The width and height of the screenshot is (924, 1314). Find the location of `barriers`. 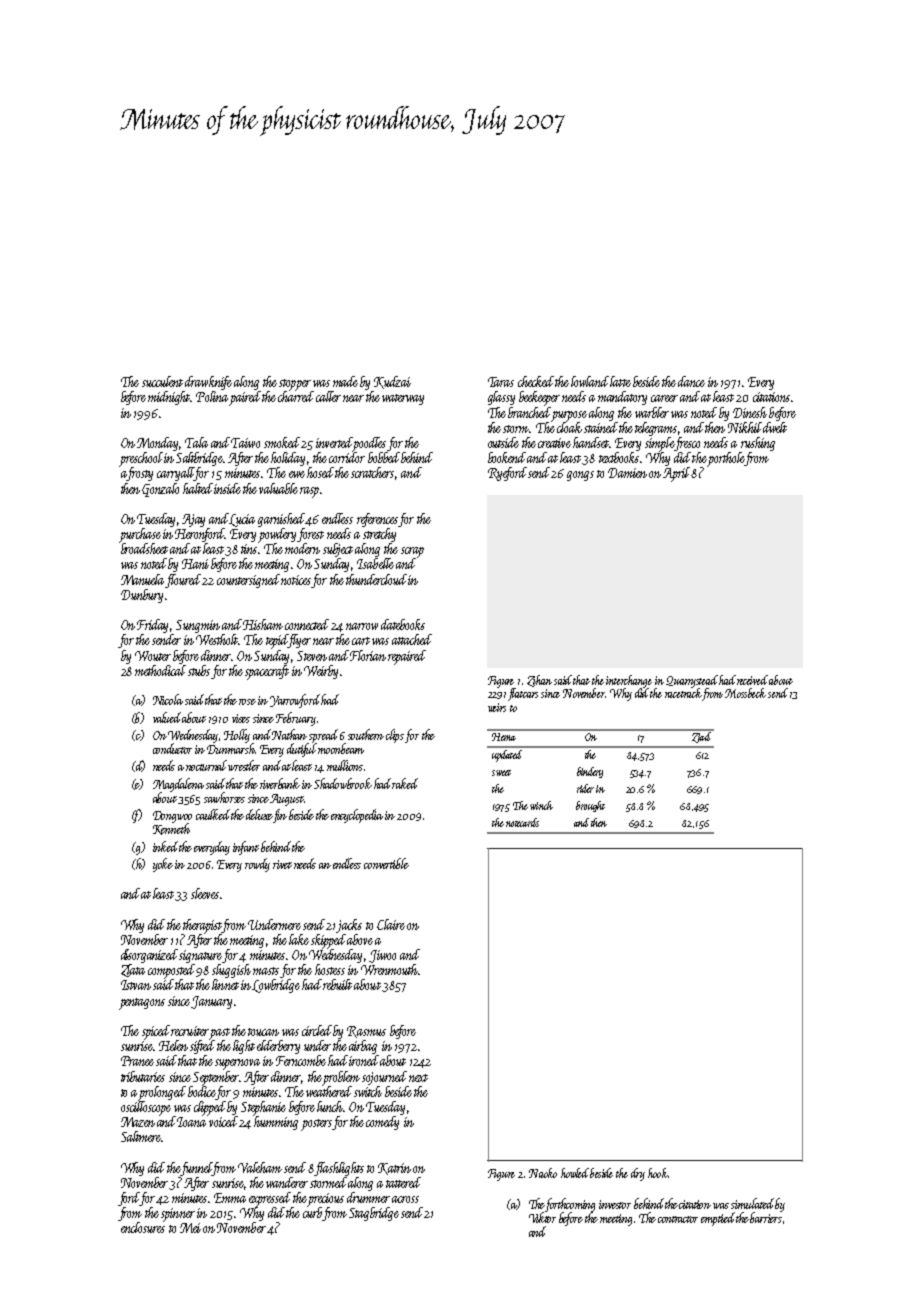

barriers is located at coordinates (766, 1217).
